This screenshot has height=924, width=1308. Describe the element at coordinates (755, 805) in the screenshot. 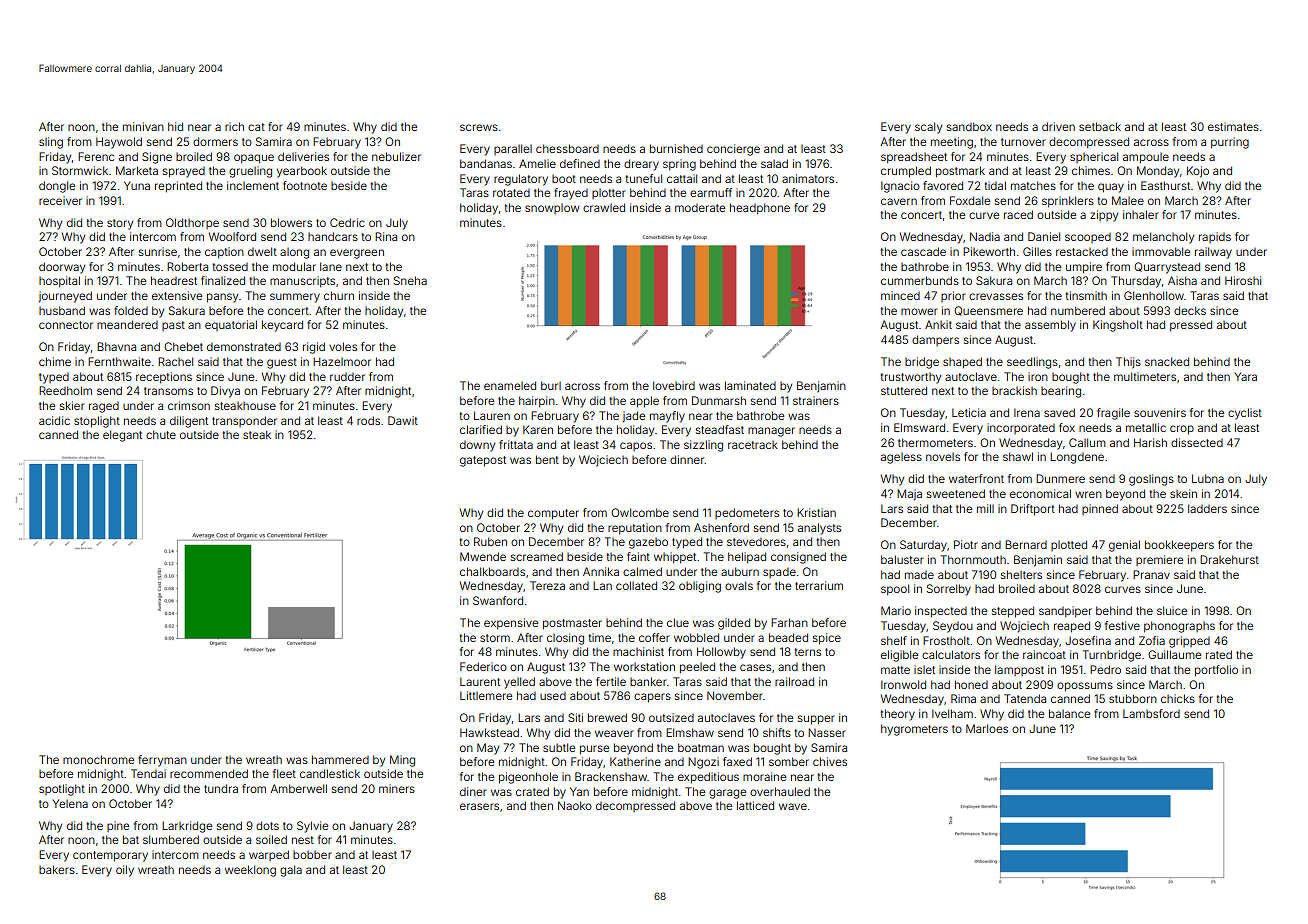

I see `latticed` at that location.
